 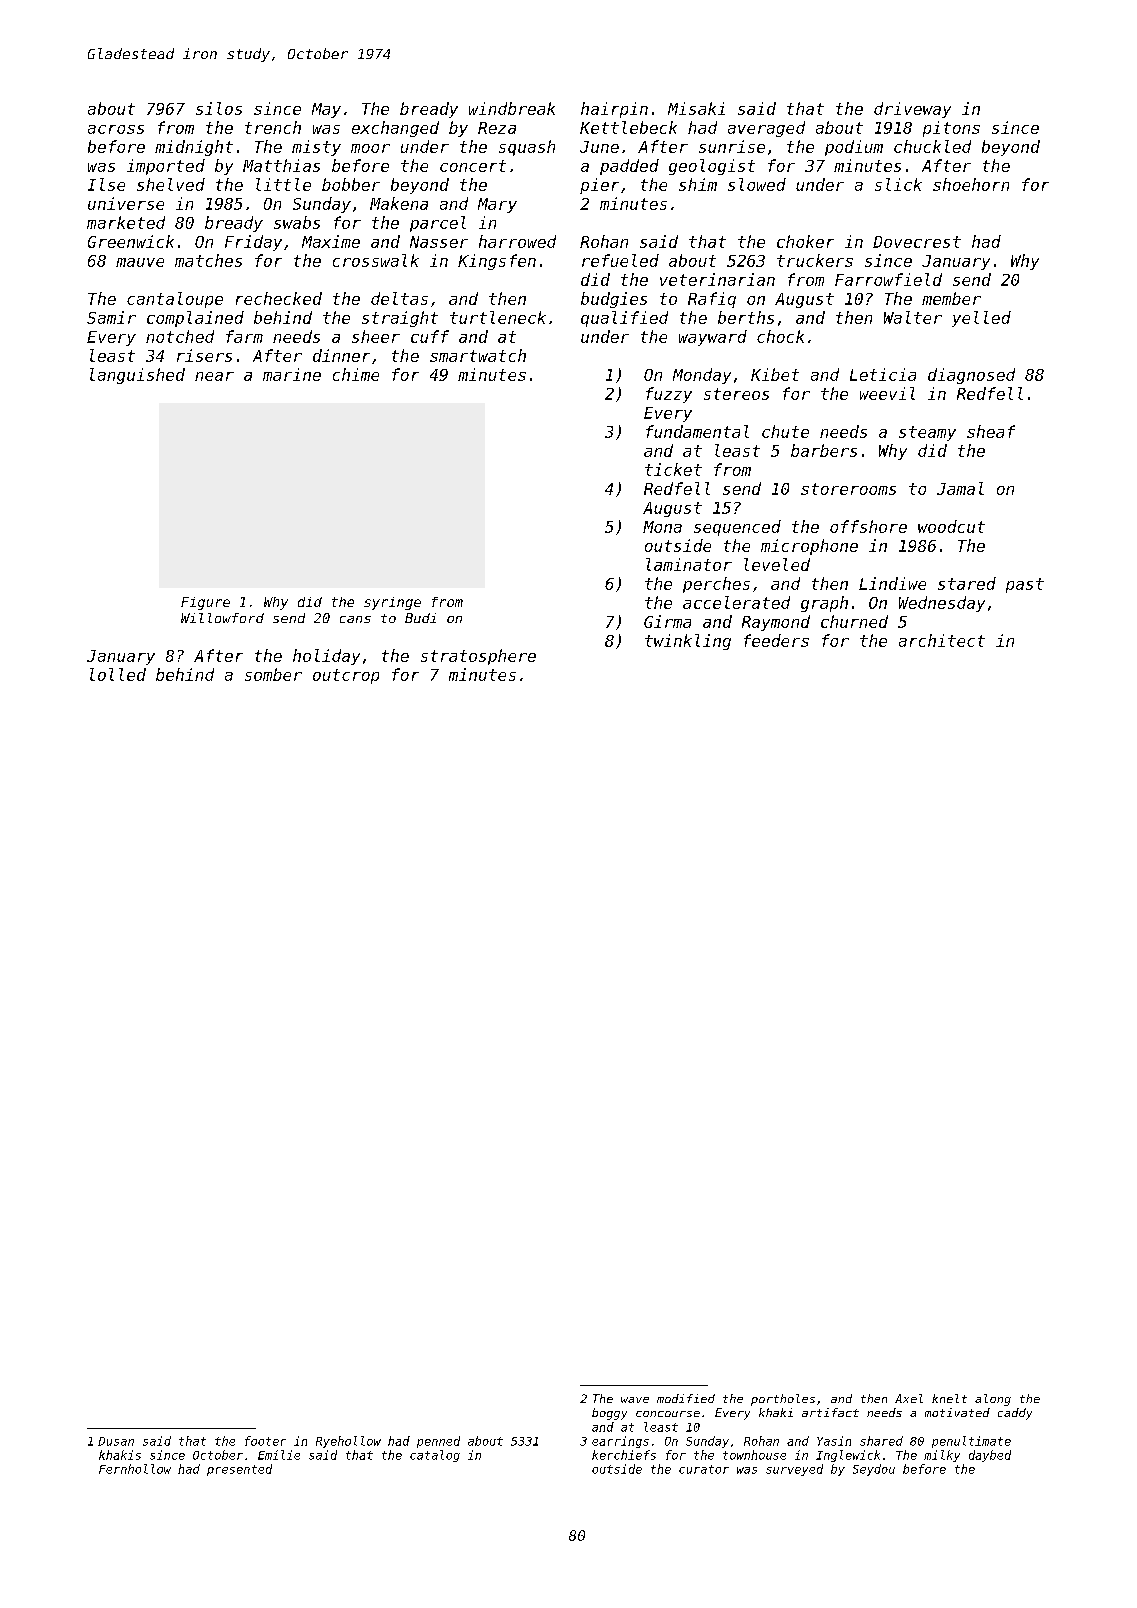 I want to click on ticket, so click(x=673, y=469).
